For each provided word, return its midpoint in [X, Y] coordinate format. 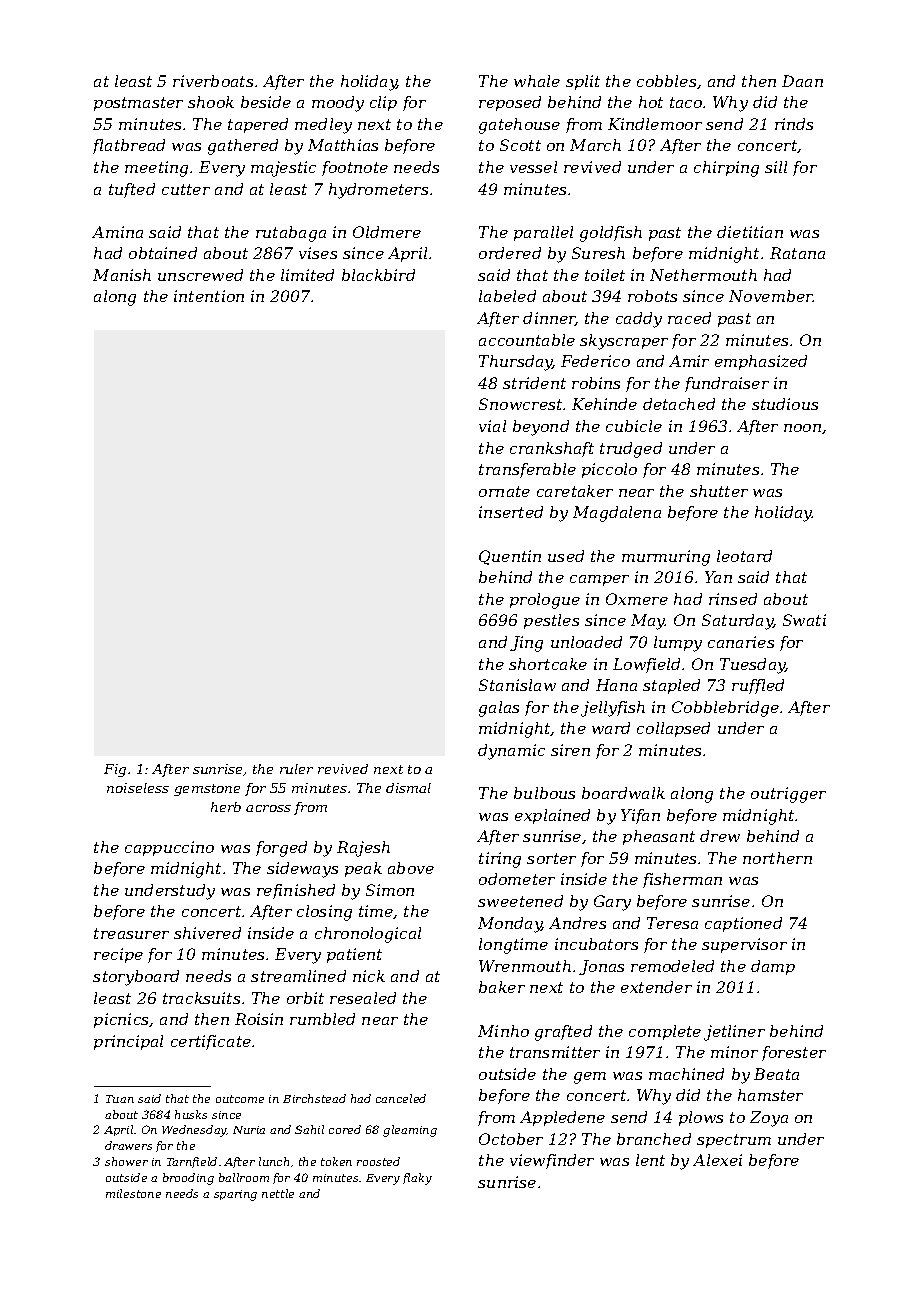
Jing [526, 644]
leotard [744, 556]
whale [537, 81]
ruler [296, 769]
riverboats [213, 81]
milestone [133, 1193]
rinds [794, 124]
